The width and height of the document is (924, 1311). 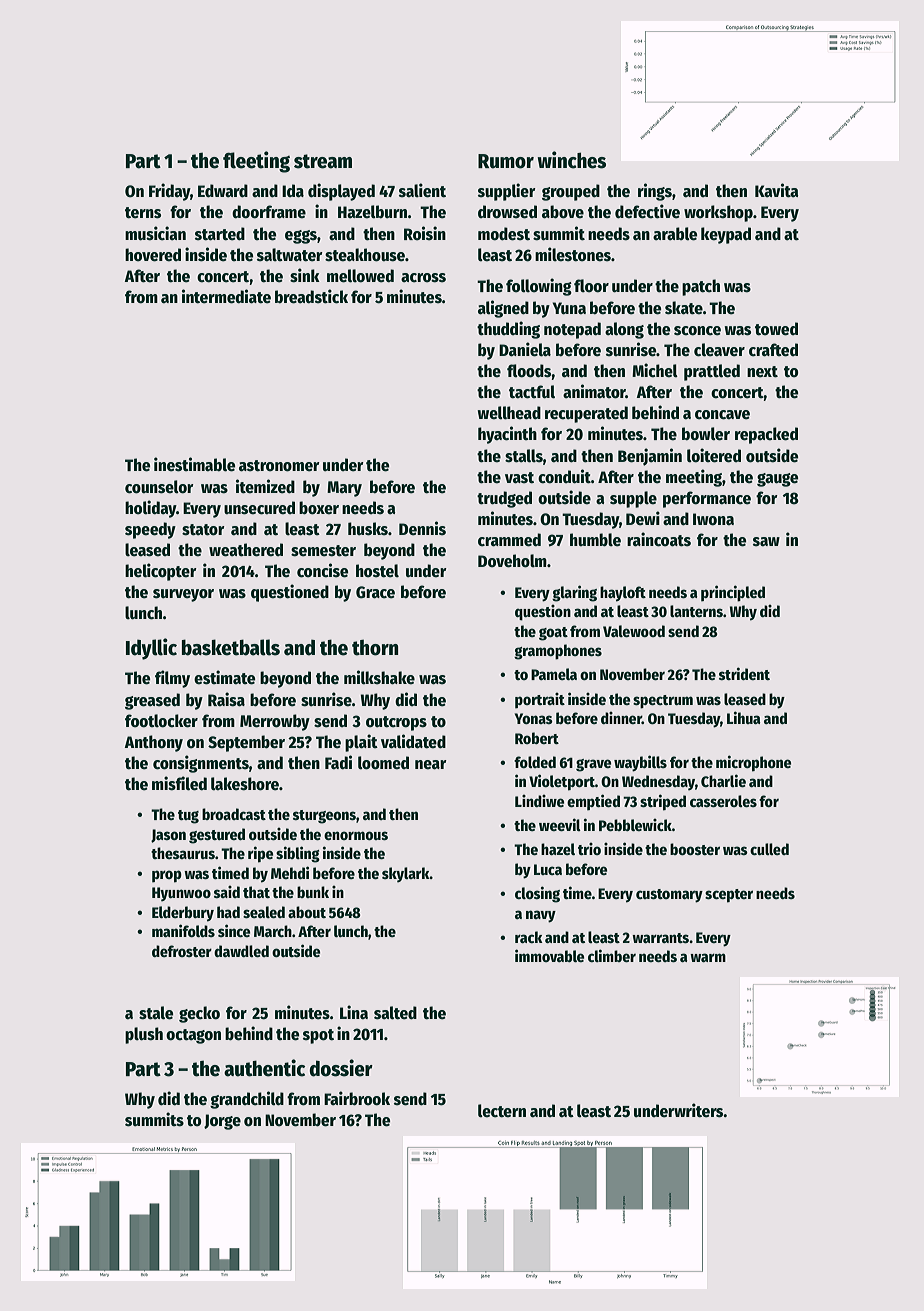 What do you see at coordinates (422, 190) in the document?
I see `salient` at bounding box center [422, 190].
